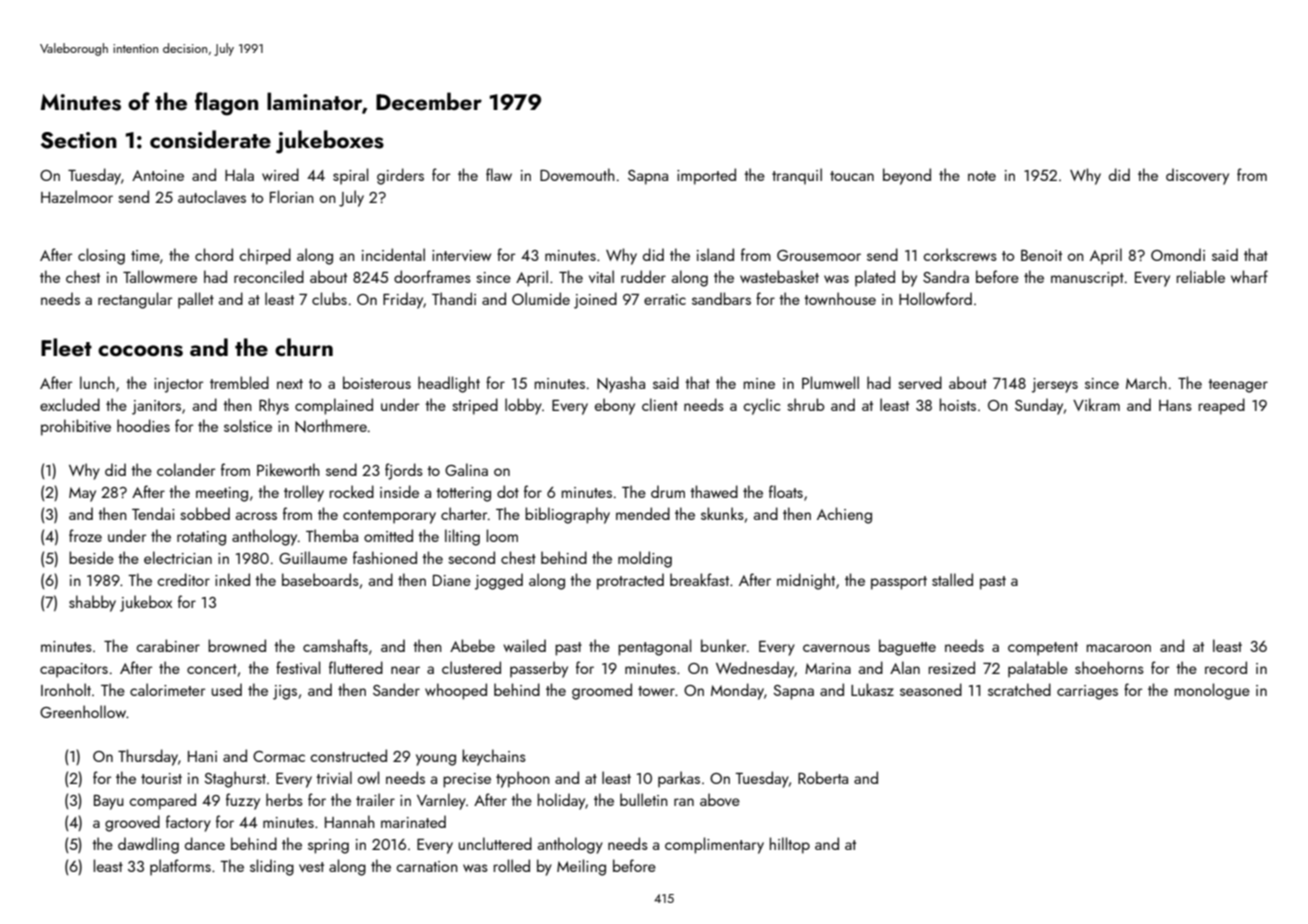  What do you see at coordinates (952, 579) in the screenshot?
I see `stalled` at bounding box center [952, 579].
